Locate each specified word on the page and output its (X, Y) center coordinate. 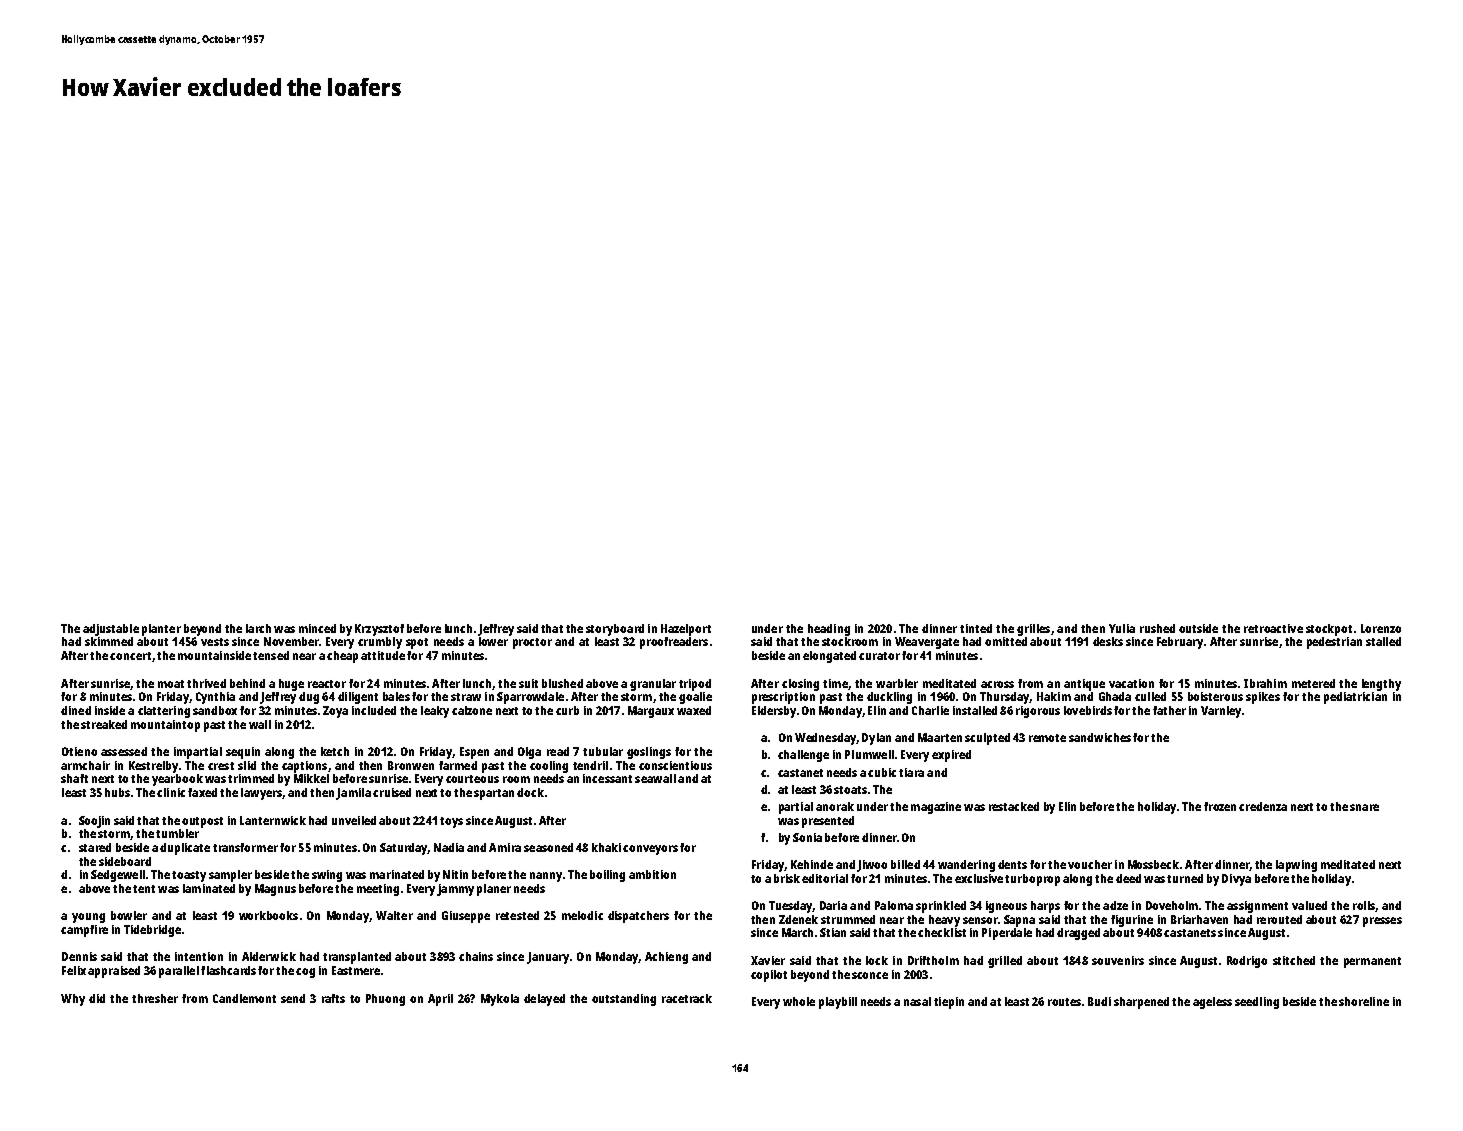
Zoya (335, 712)
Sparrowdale (530, 698)
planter (161, 630)
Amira (505, 847)
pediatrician (1355, 698)
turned (1185, 878)
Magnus (275, 890)
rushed (1157, 628)
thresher (155, 998)
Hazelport (686, 630)
